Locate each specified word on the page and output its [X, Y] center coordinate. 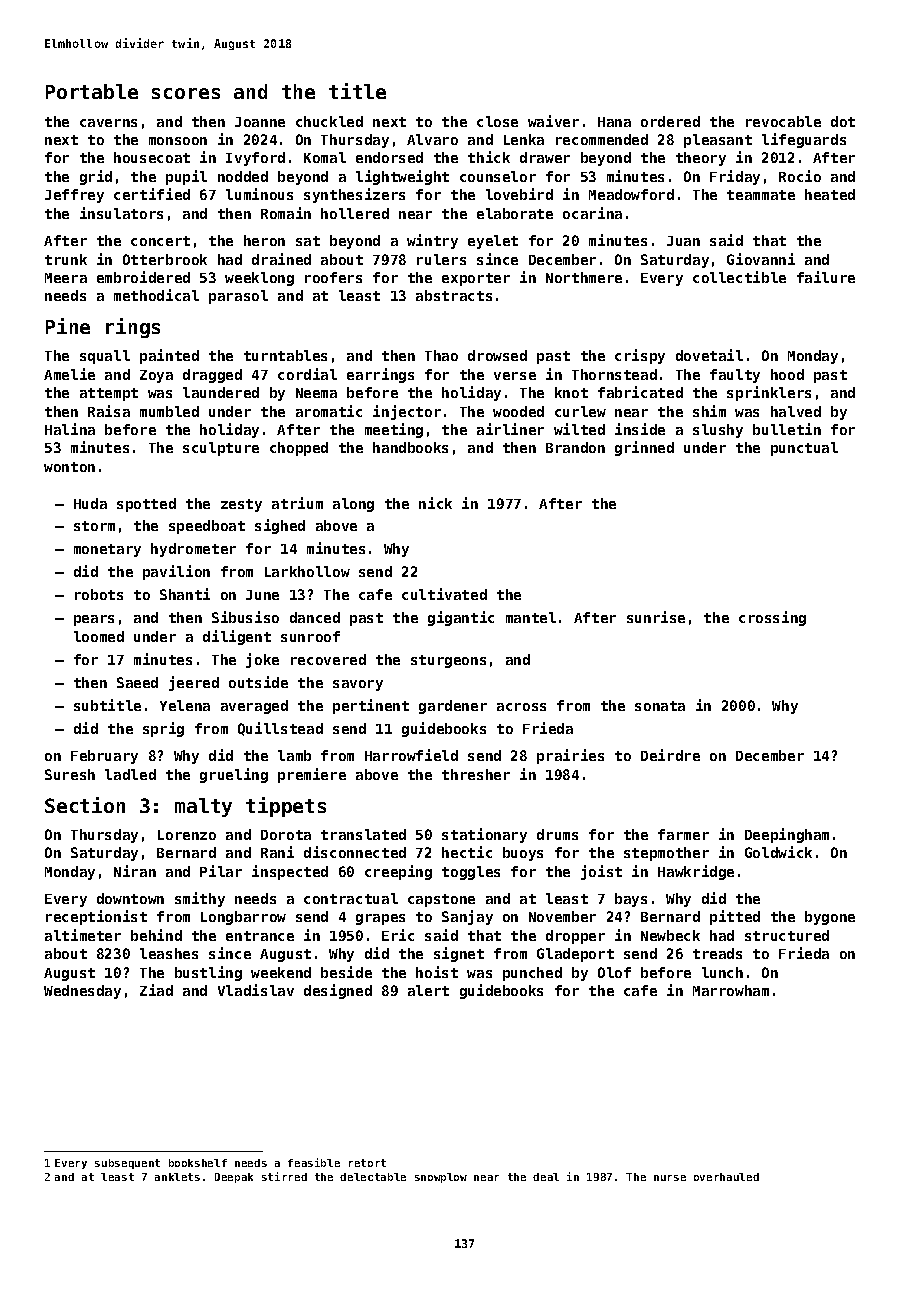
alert [428, 990]
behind [156, 935]
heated [830, 194]
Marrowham [731, 990]
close [497, 121]
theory [701, 159]
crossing [772, 618]
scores [186, 93]
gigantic [461, 618]
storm [94, 526]
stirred [284, 1176]
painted [169, 356]
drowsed [497, 355]
